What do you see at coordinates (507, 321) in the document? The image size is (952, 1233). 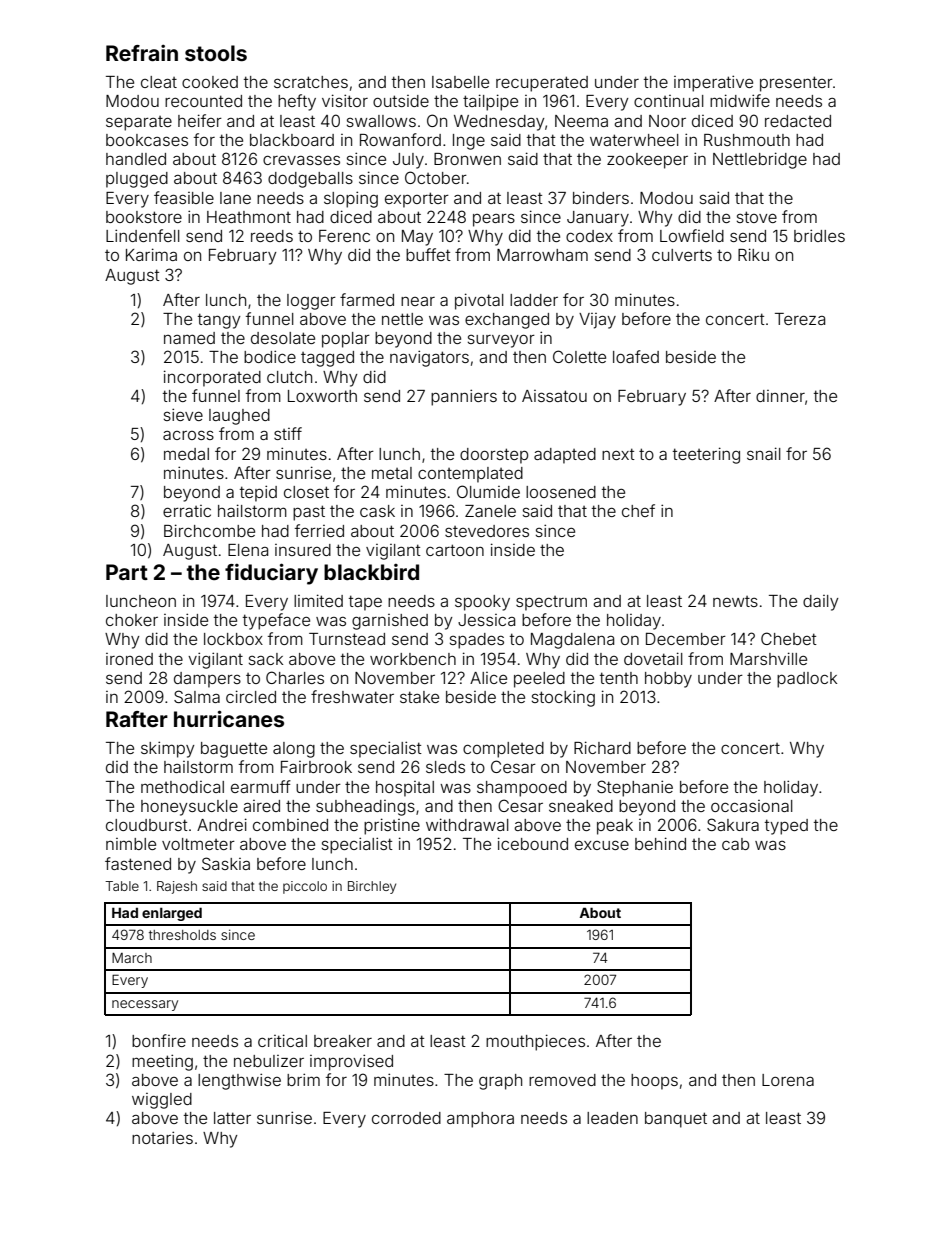 I see `exchanged` at bounding box center [507, 321].
